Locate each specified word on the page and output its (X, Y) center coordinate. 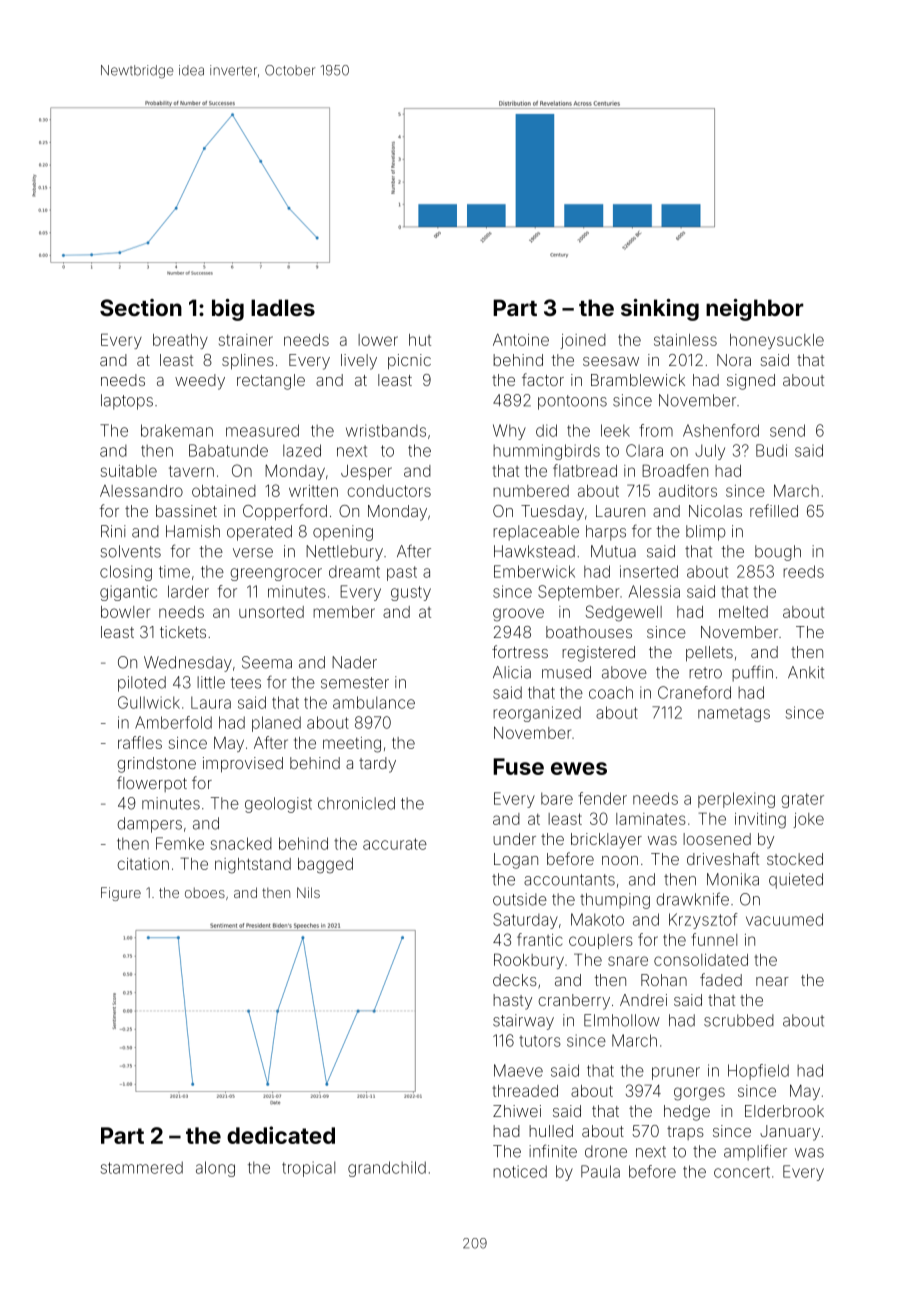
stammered (141, 1167)
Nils (308, 892)
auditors (688, 491)
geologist (278, 805)
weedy (200, 382)
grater (802, 800)
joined (583, 341)
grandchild (387, 1169)
